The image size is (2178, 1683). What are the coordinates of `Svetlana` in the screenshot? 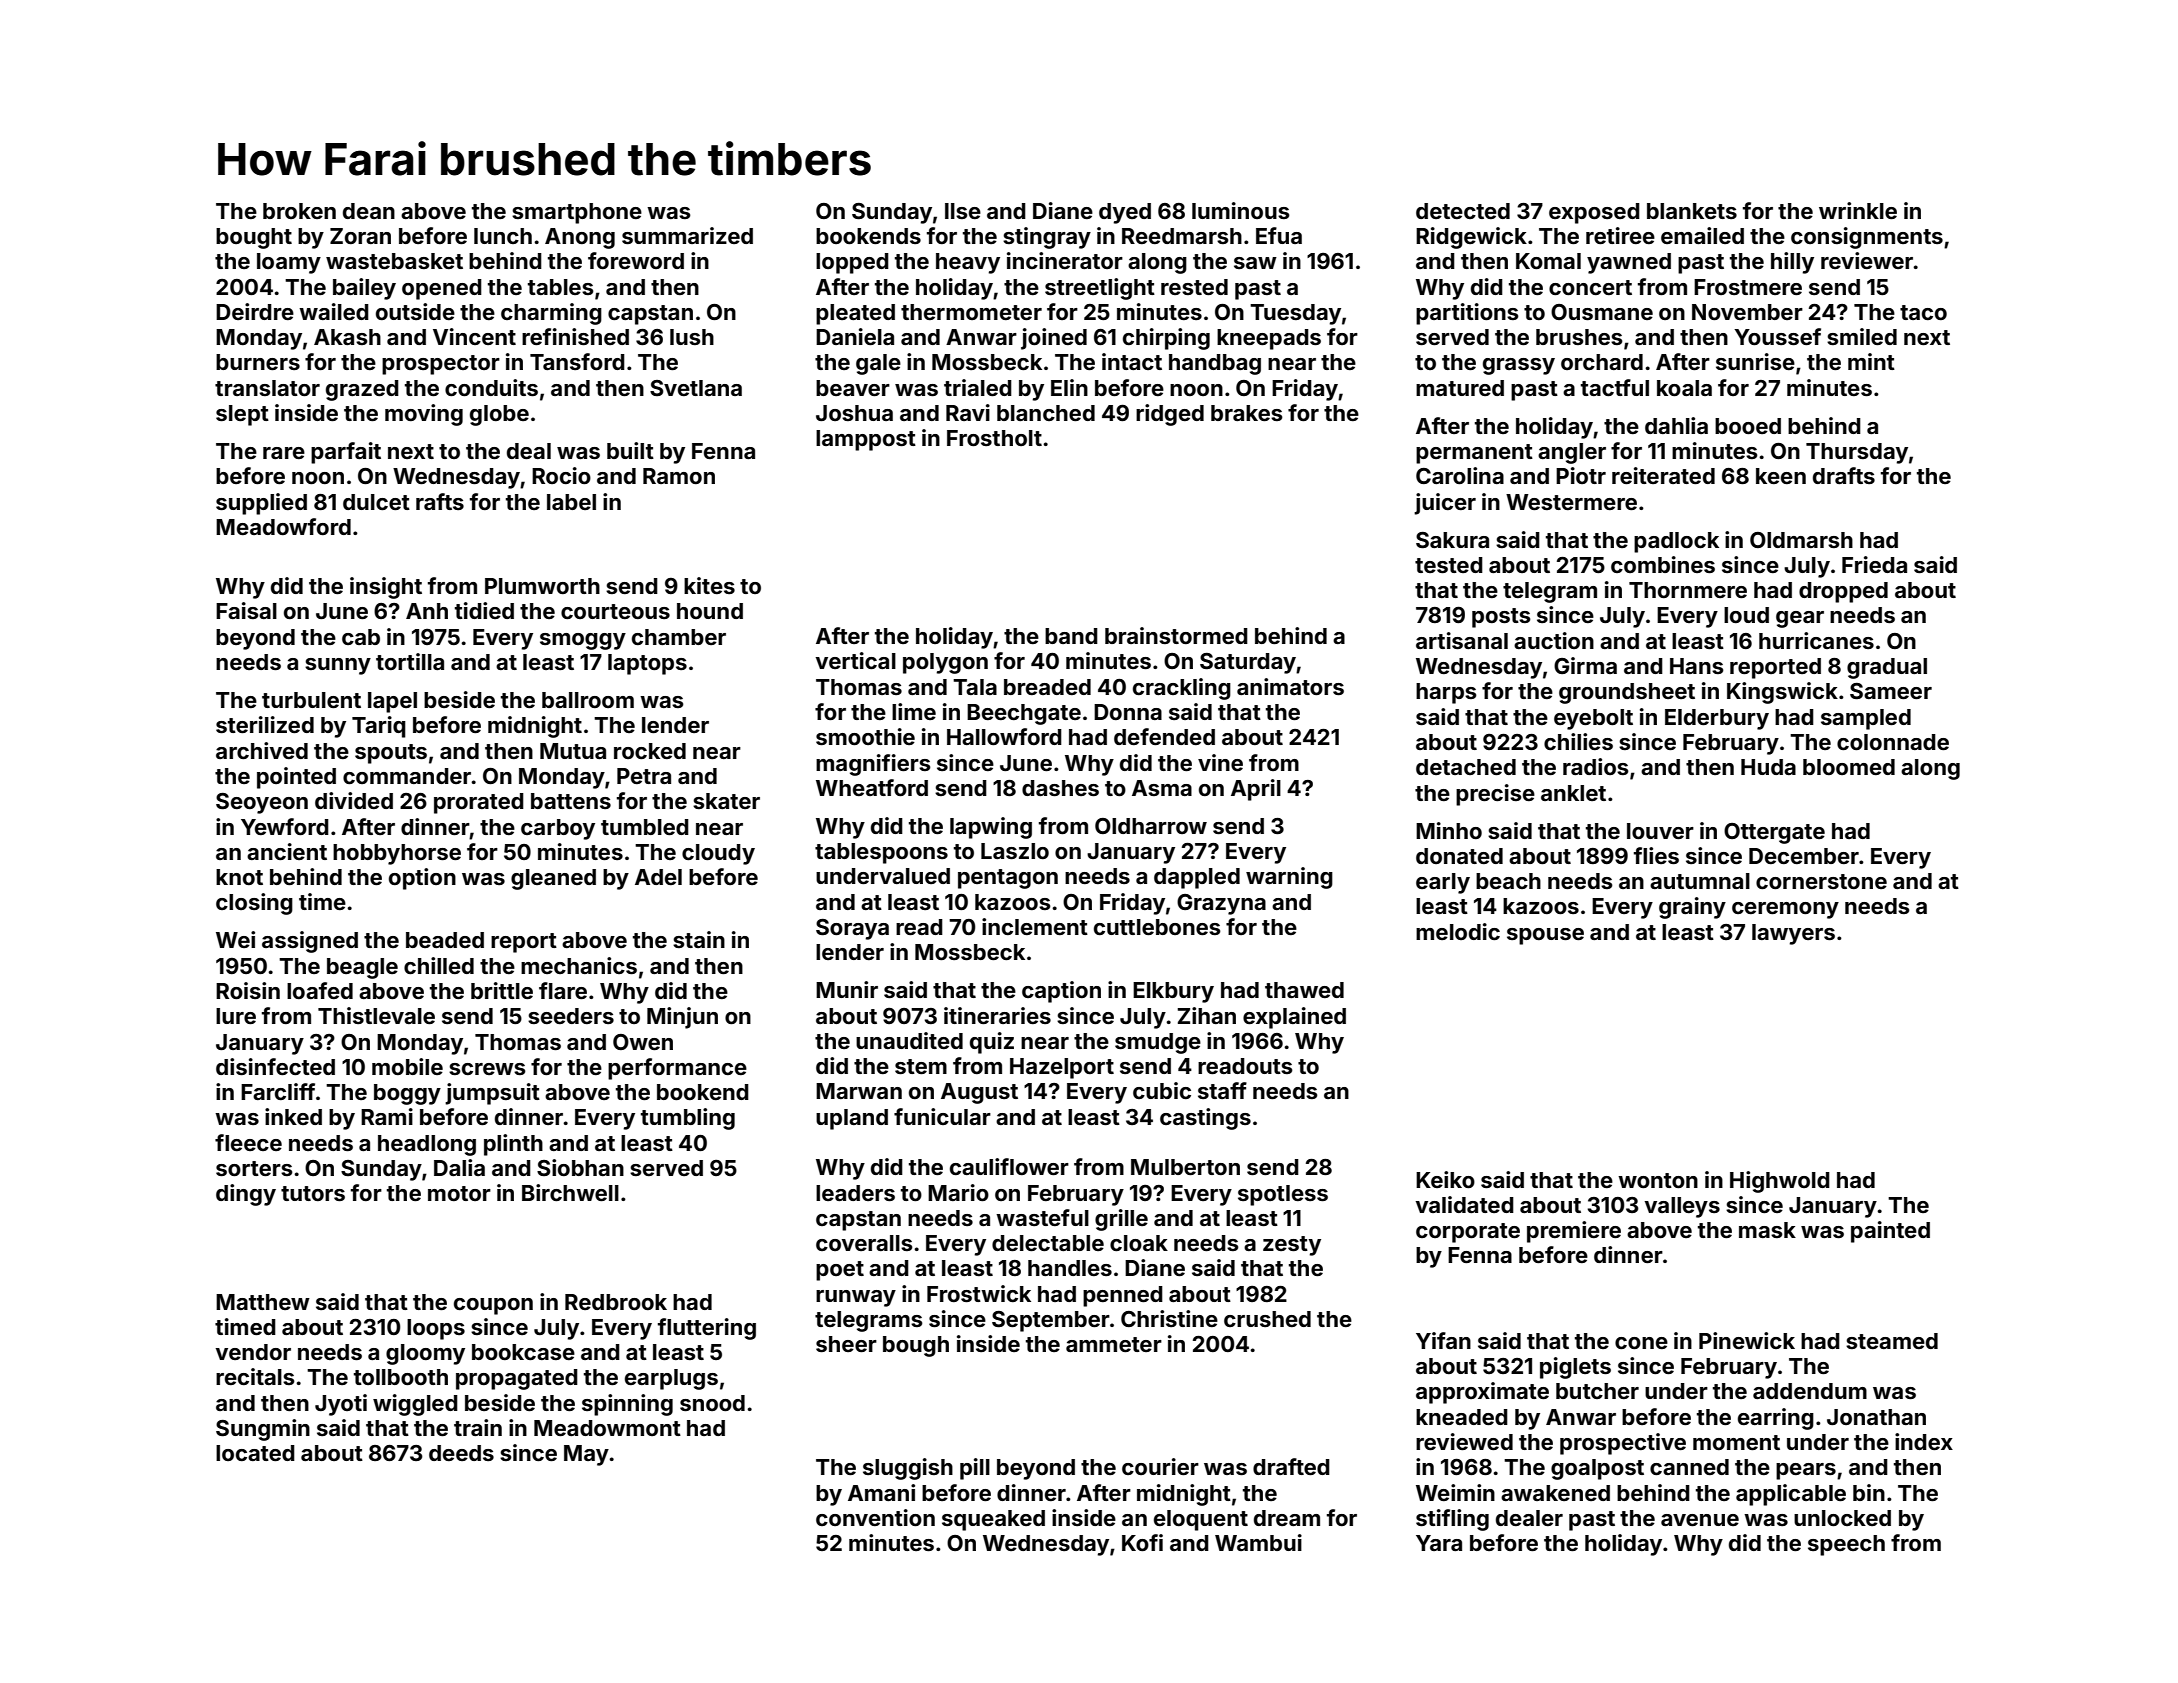 It's located at (696, 388).
